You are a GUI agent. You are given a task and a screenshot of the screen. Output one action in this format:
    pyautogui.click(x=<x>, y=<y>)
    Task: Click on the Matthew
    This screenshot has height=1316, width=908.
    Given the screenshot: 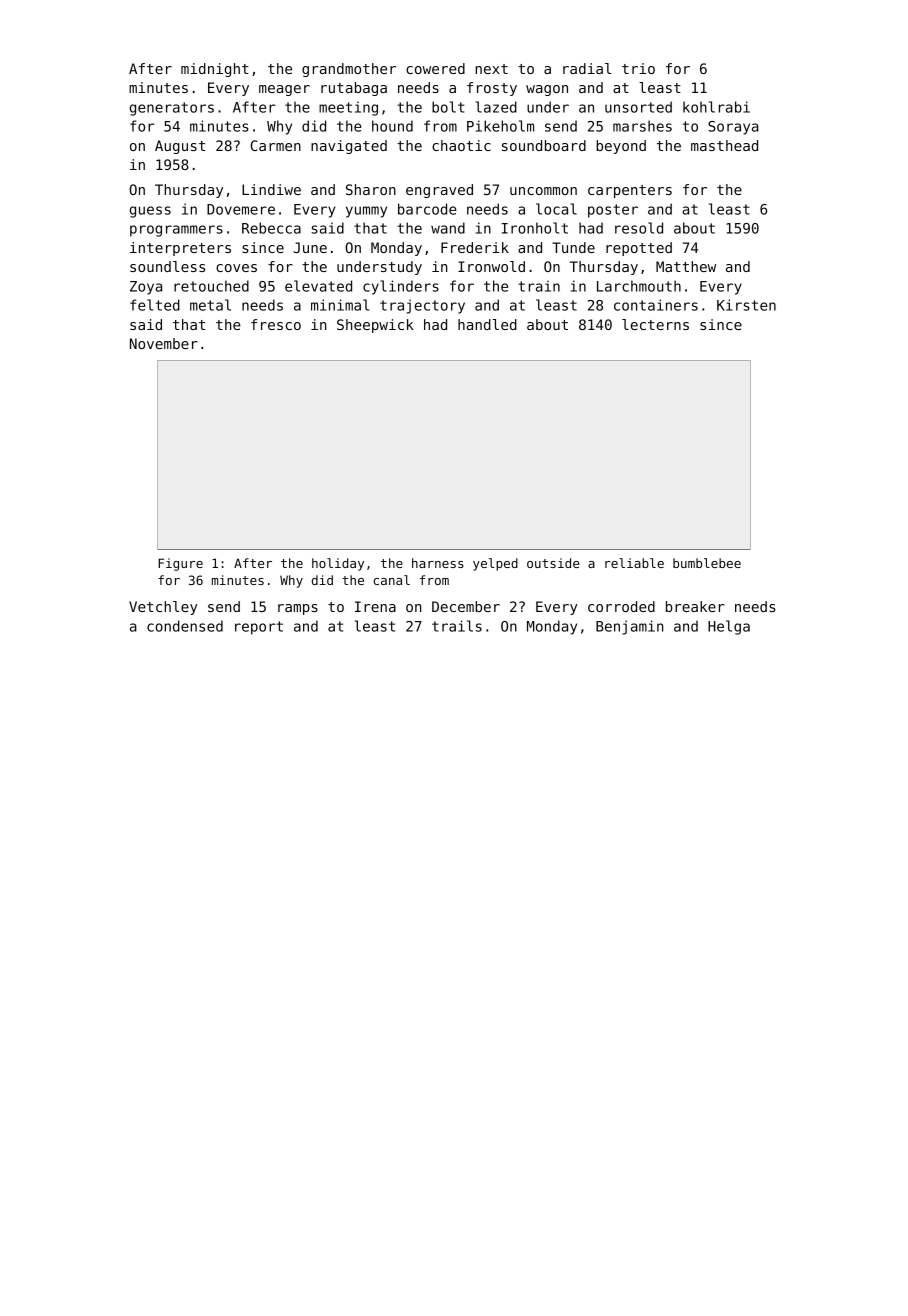 What is the action you would take?
    pyautogui.click(x=686, y=266)
